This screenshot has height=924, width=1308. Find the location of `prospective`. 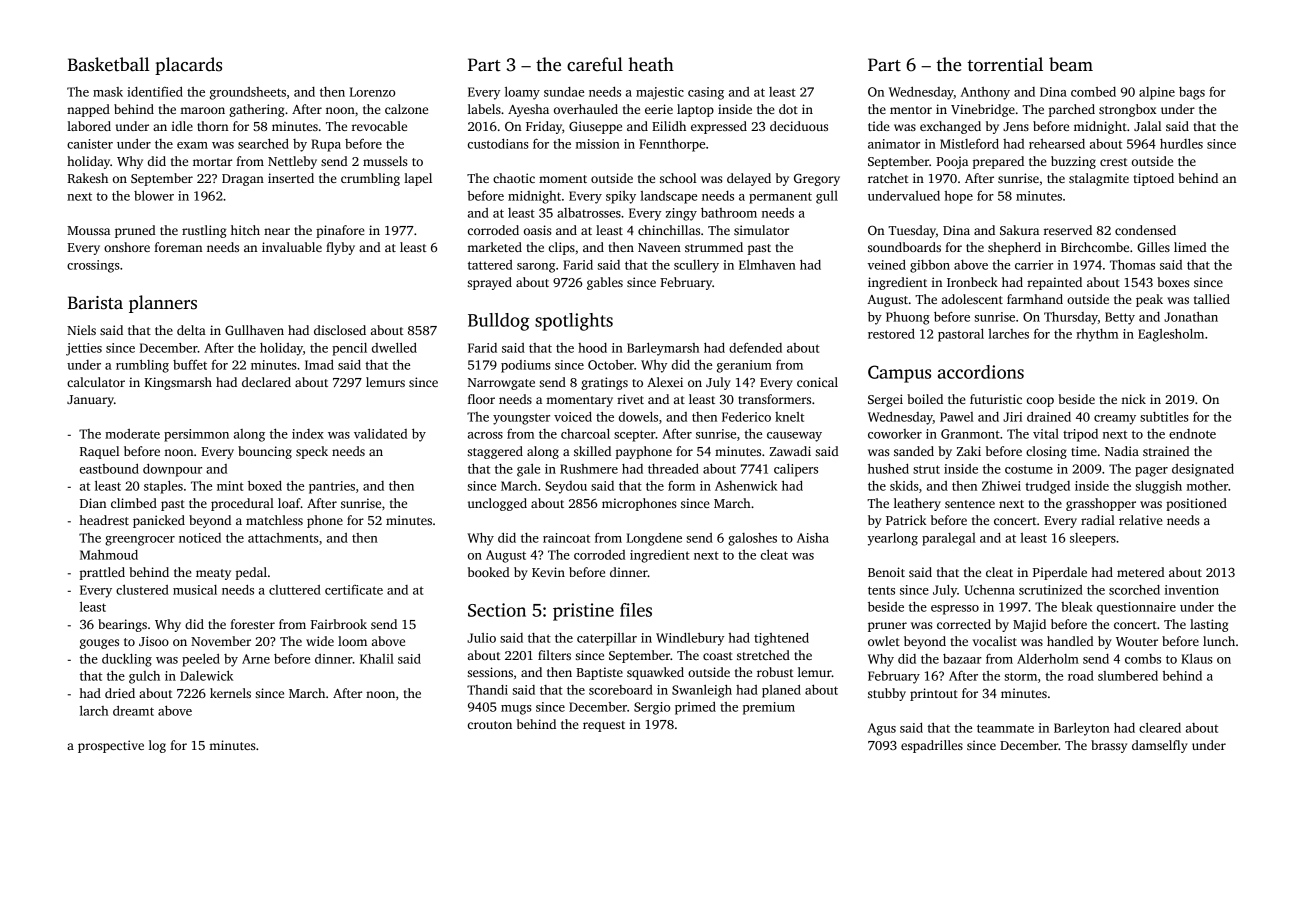

prospective is located at coordinates (111, 746).
